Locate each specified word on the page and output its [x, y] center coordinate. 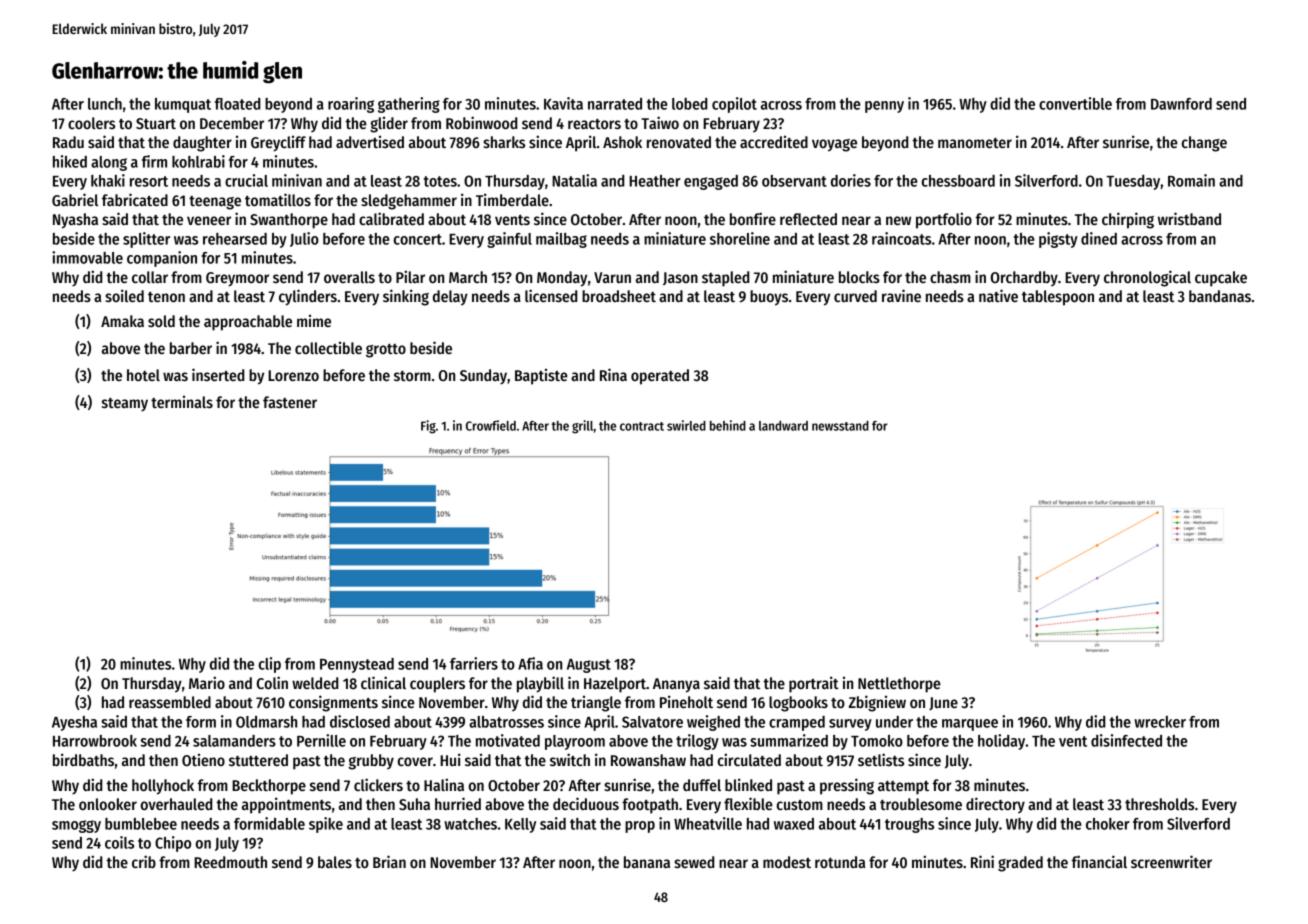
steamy [125, 405]
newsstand [840, 426]
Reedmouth [230, 862]
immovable [87, 257]
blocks [859, 277]
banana [647, 862]
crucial [246, 180]
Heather [655, 181]
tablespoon [1058, 298]
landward [783, 426]
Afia [530, 663]
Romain [1191, 180]
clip [269, 665]
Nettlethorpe [899, 685]
